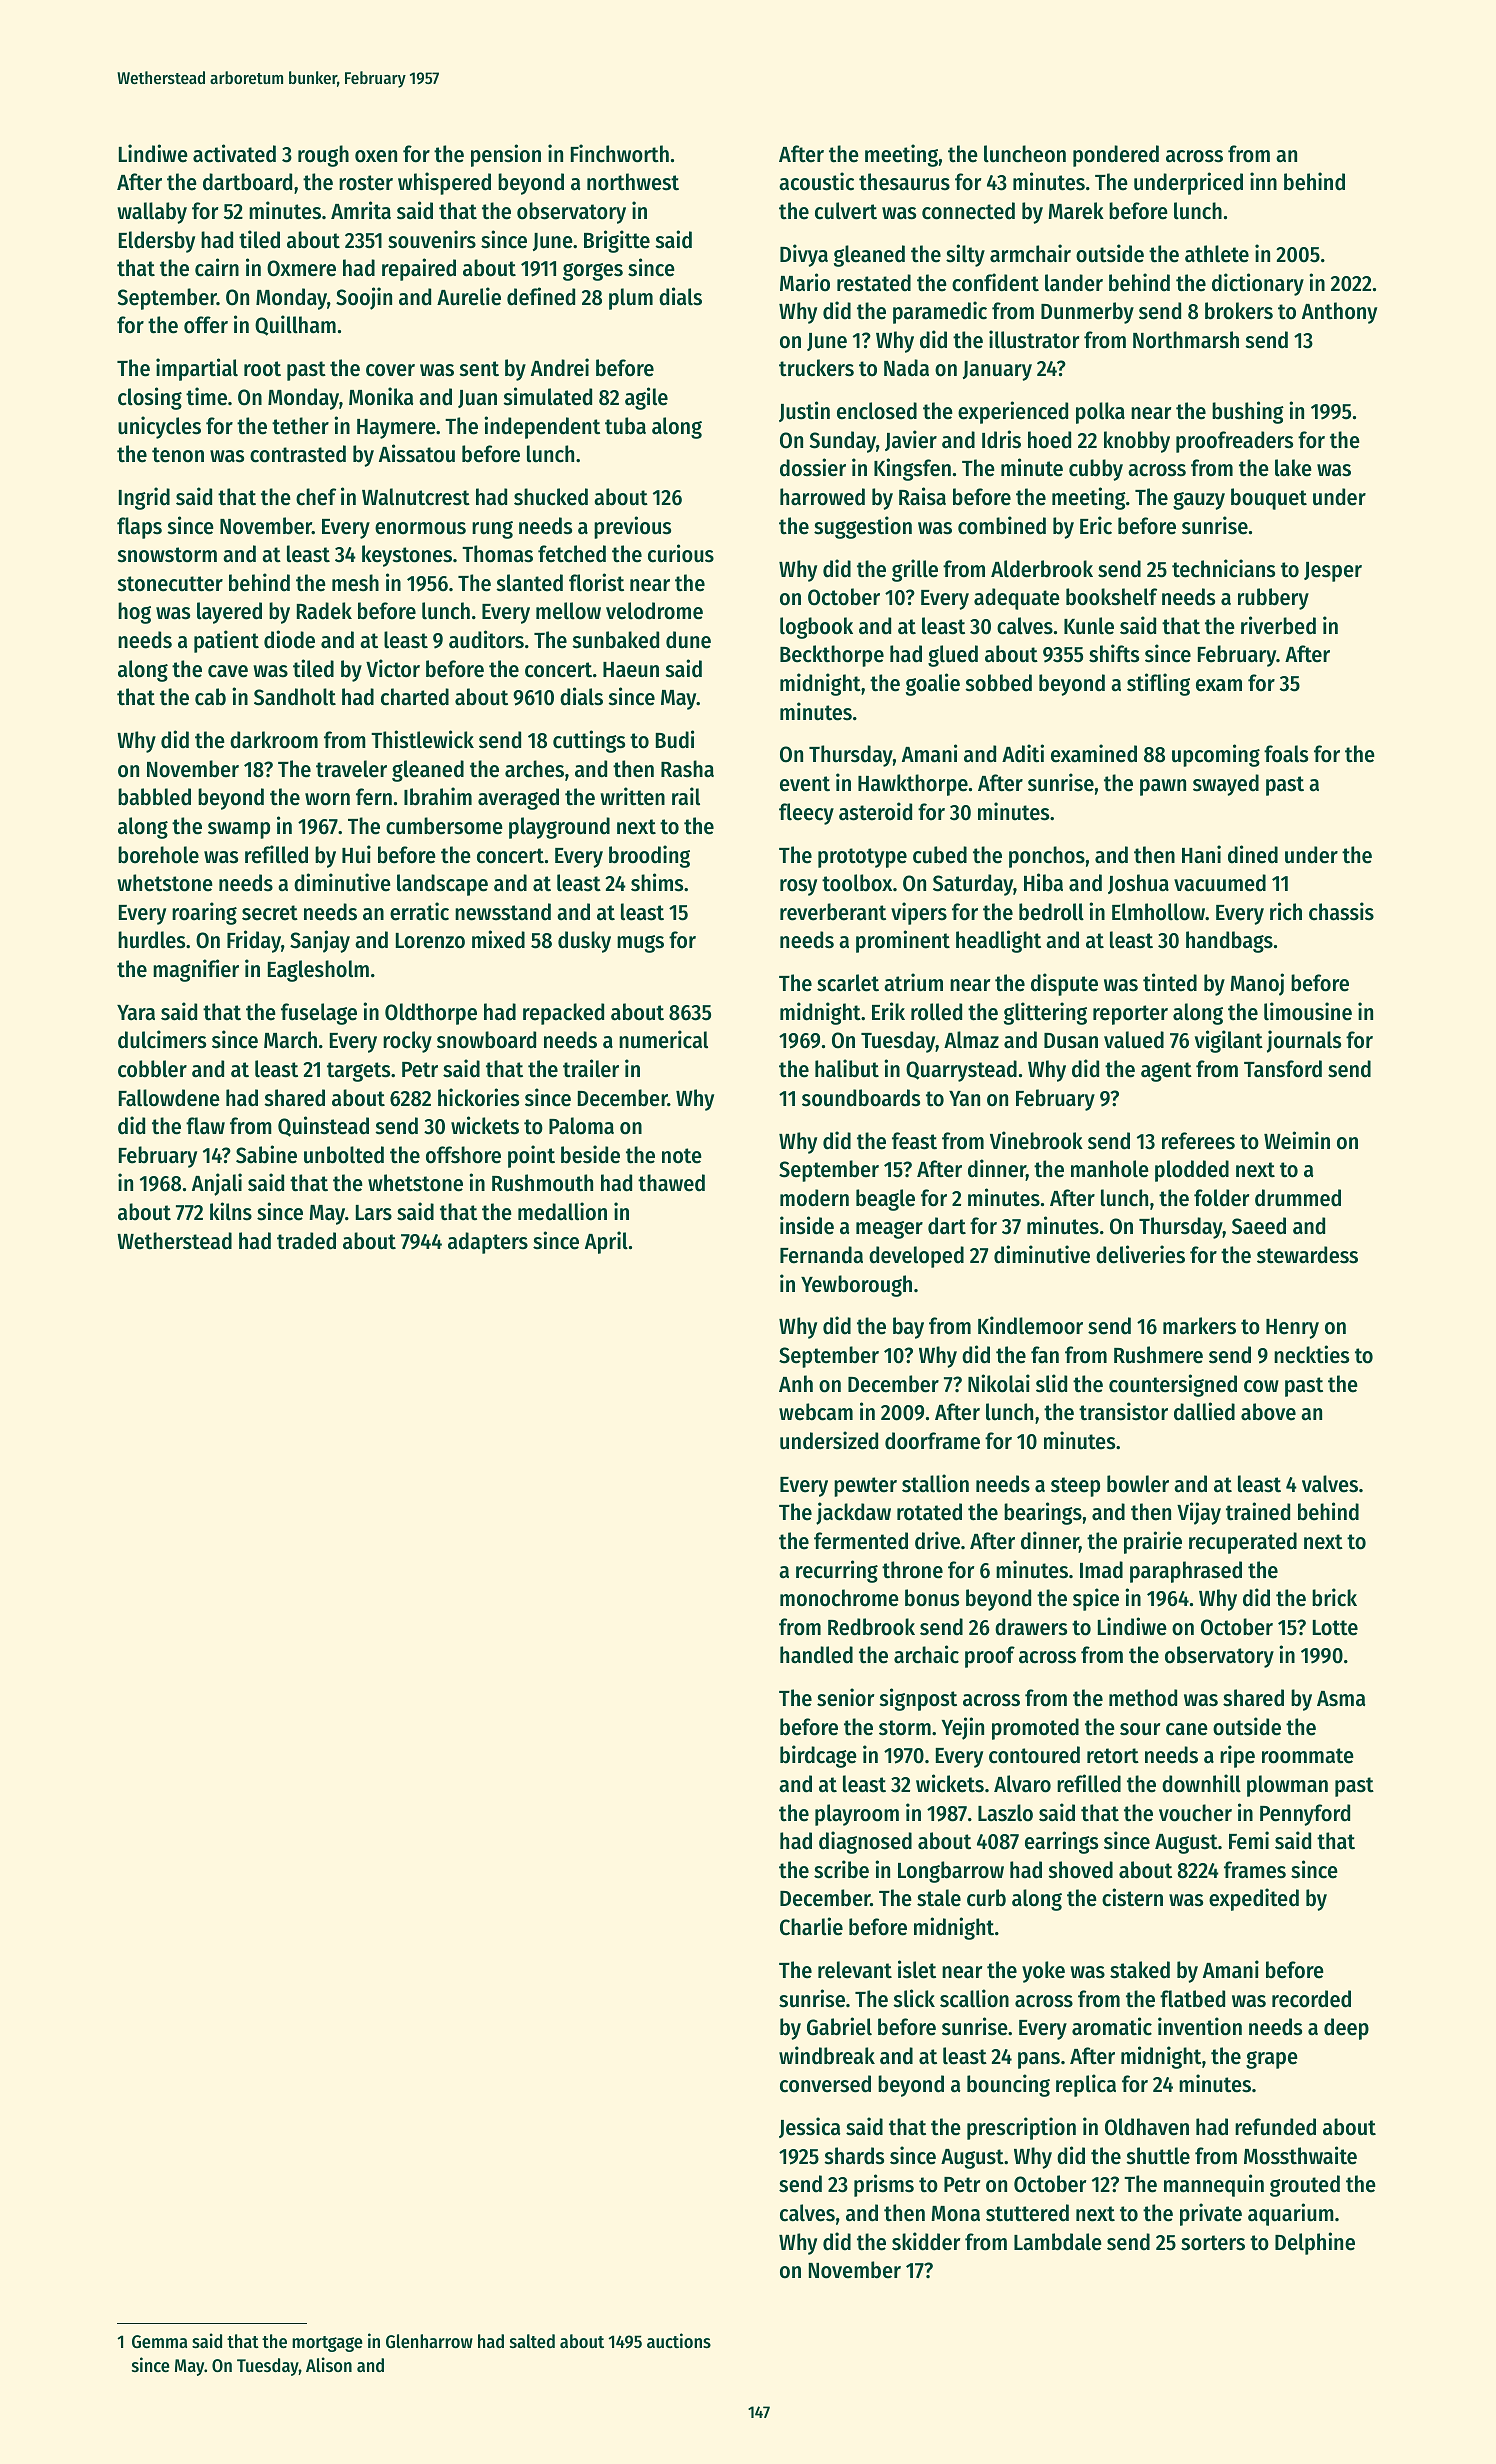  I want to click on method, so click(1143, 1698).
